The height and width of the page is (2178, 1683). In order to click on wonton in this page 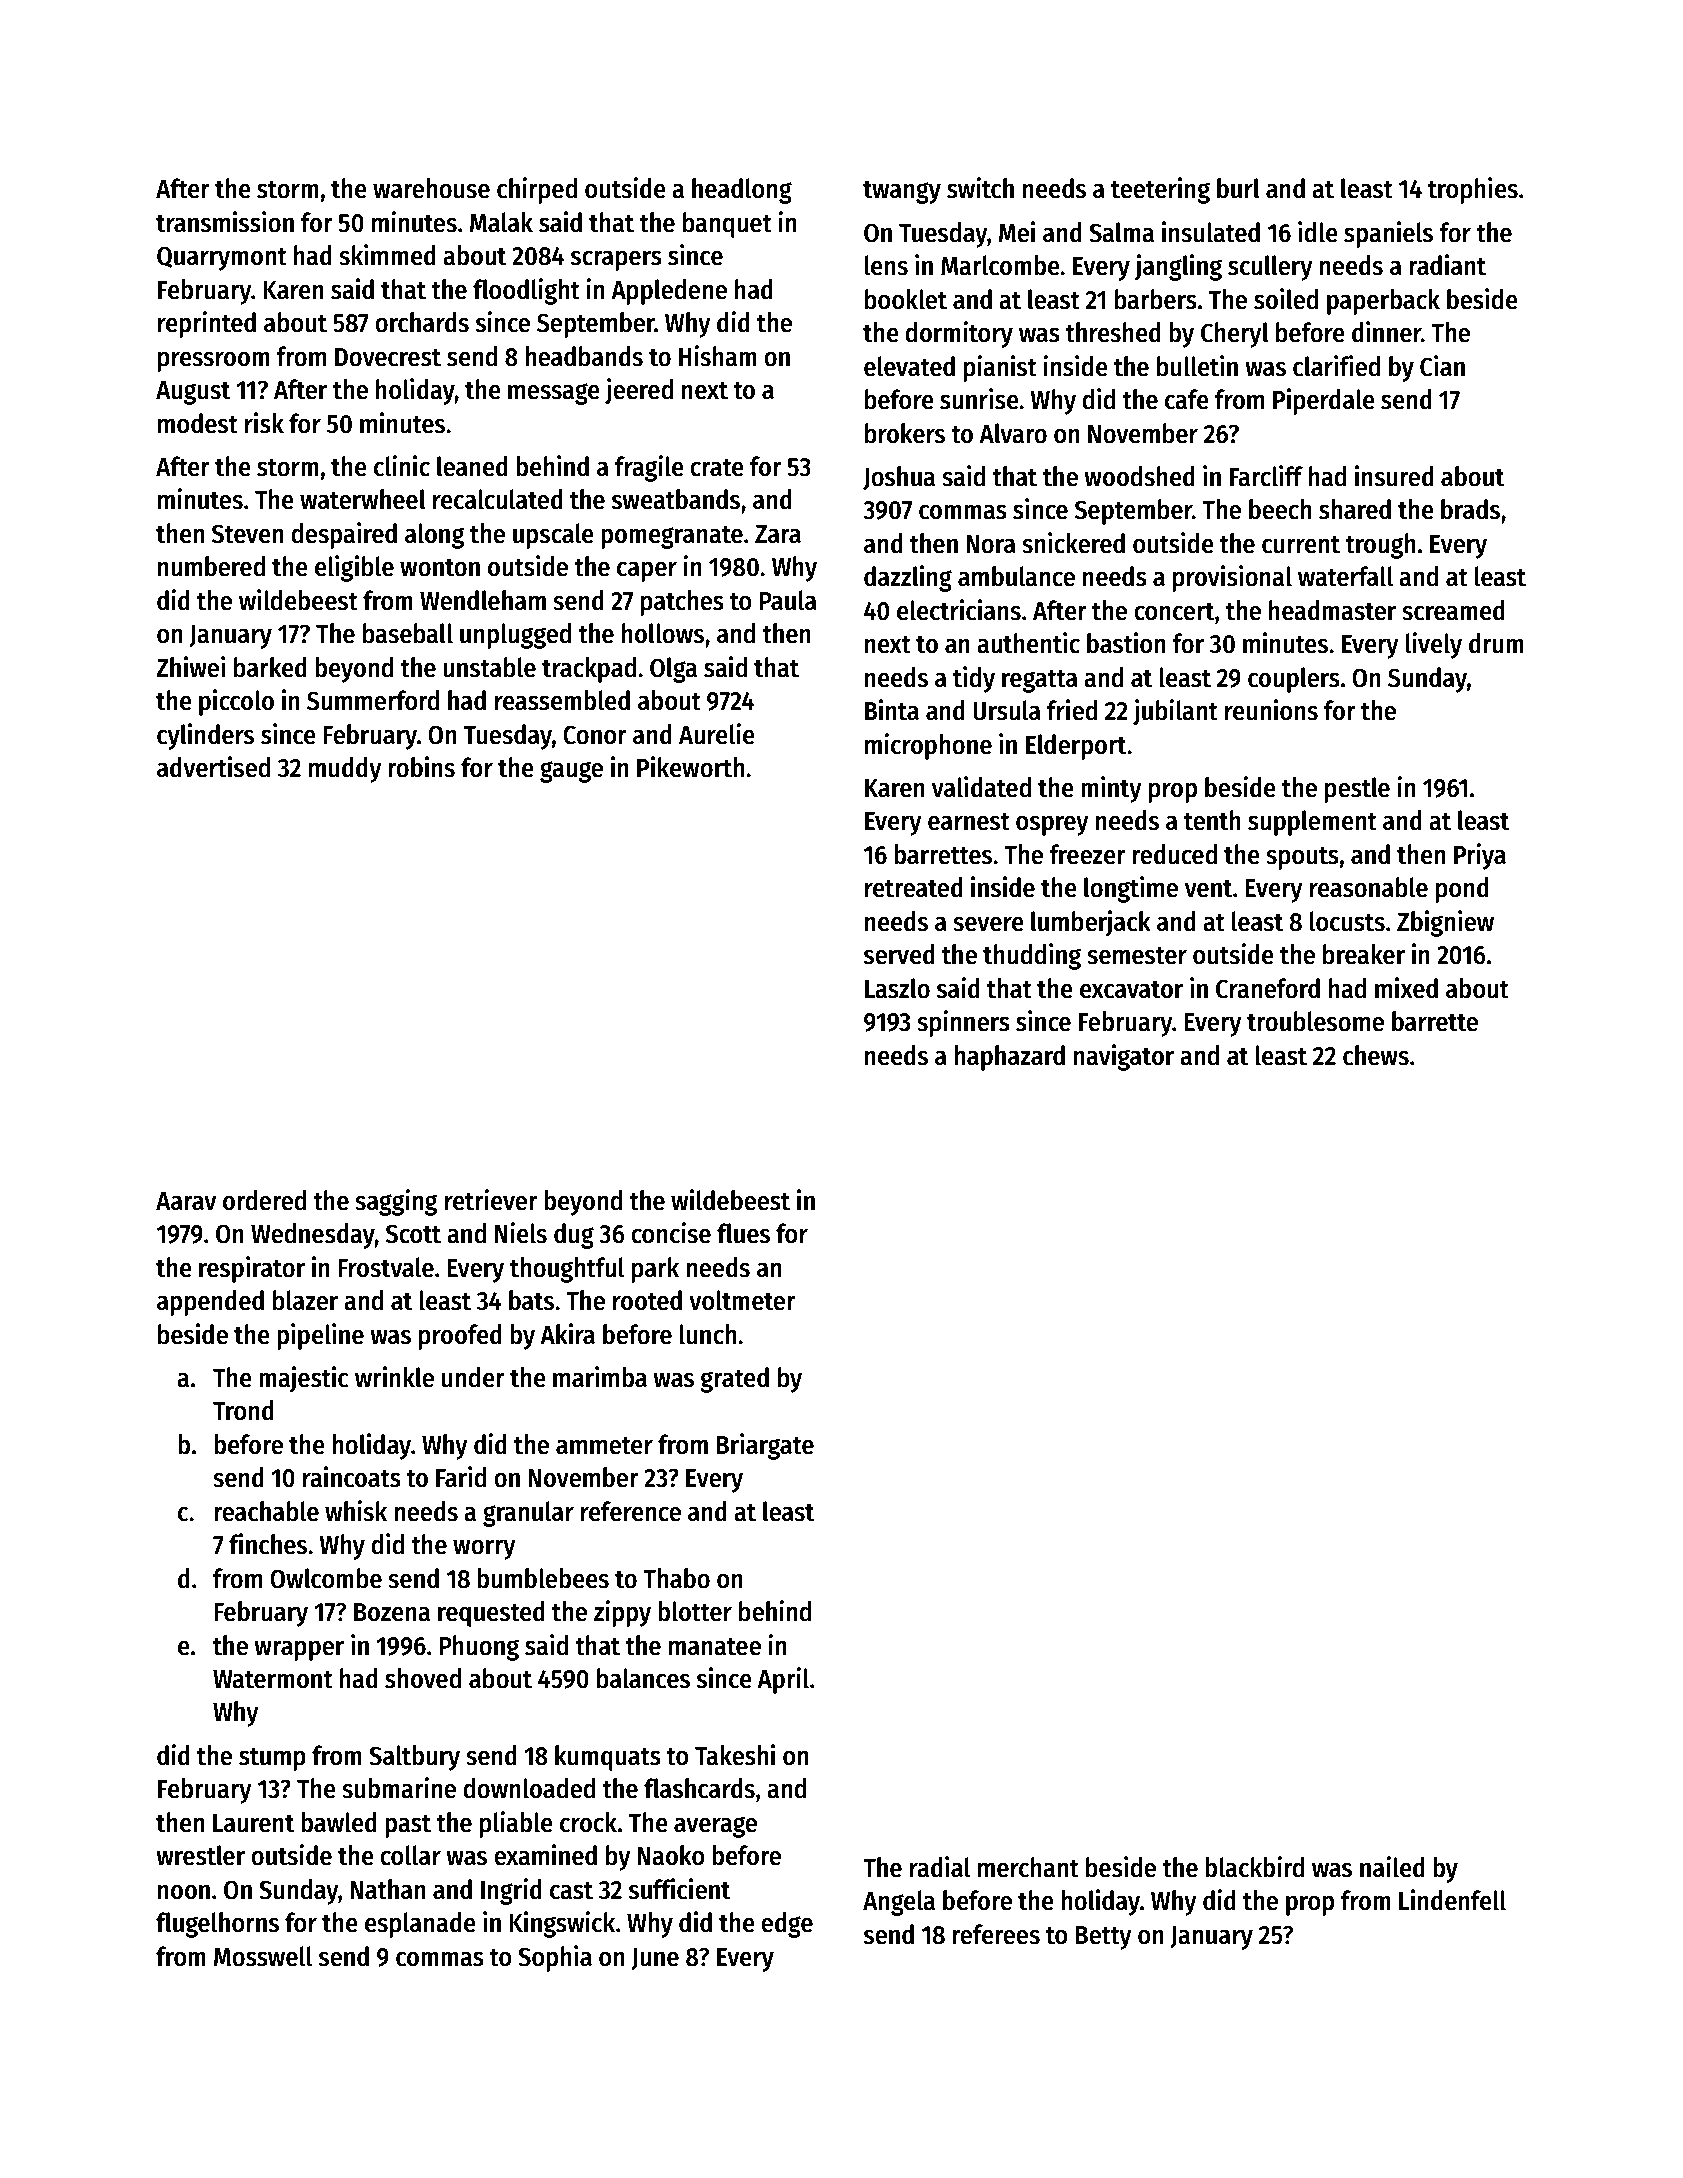, I will do `click(440, 568)`.
